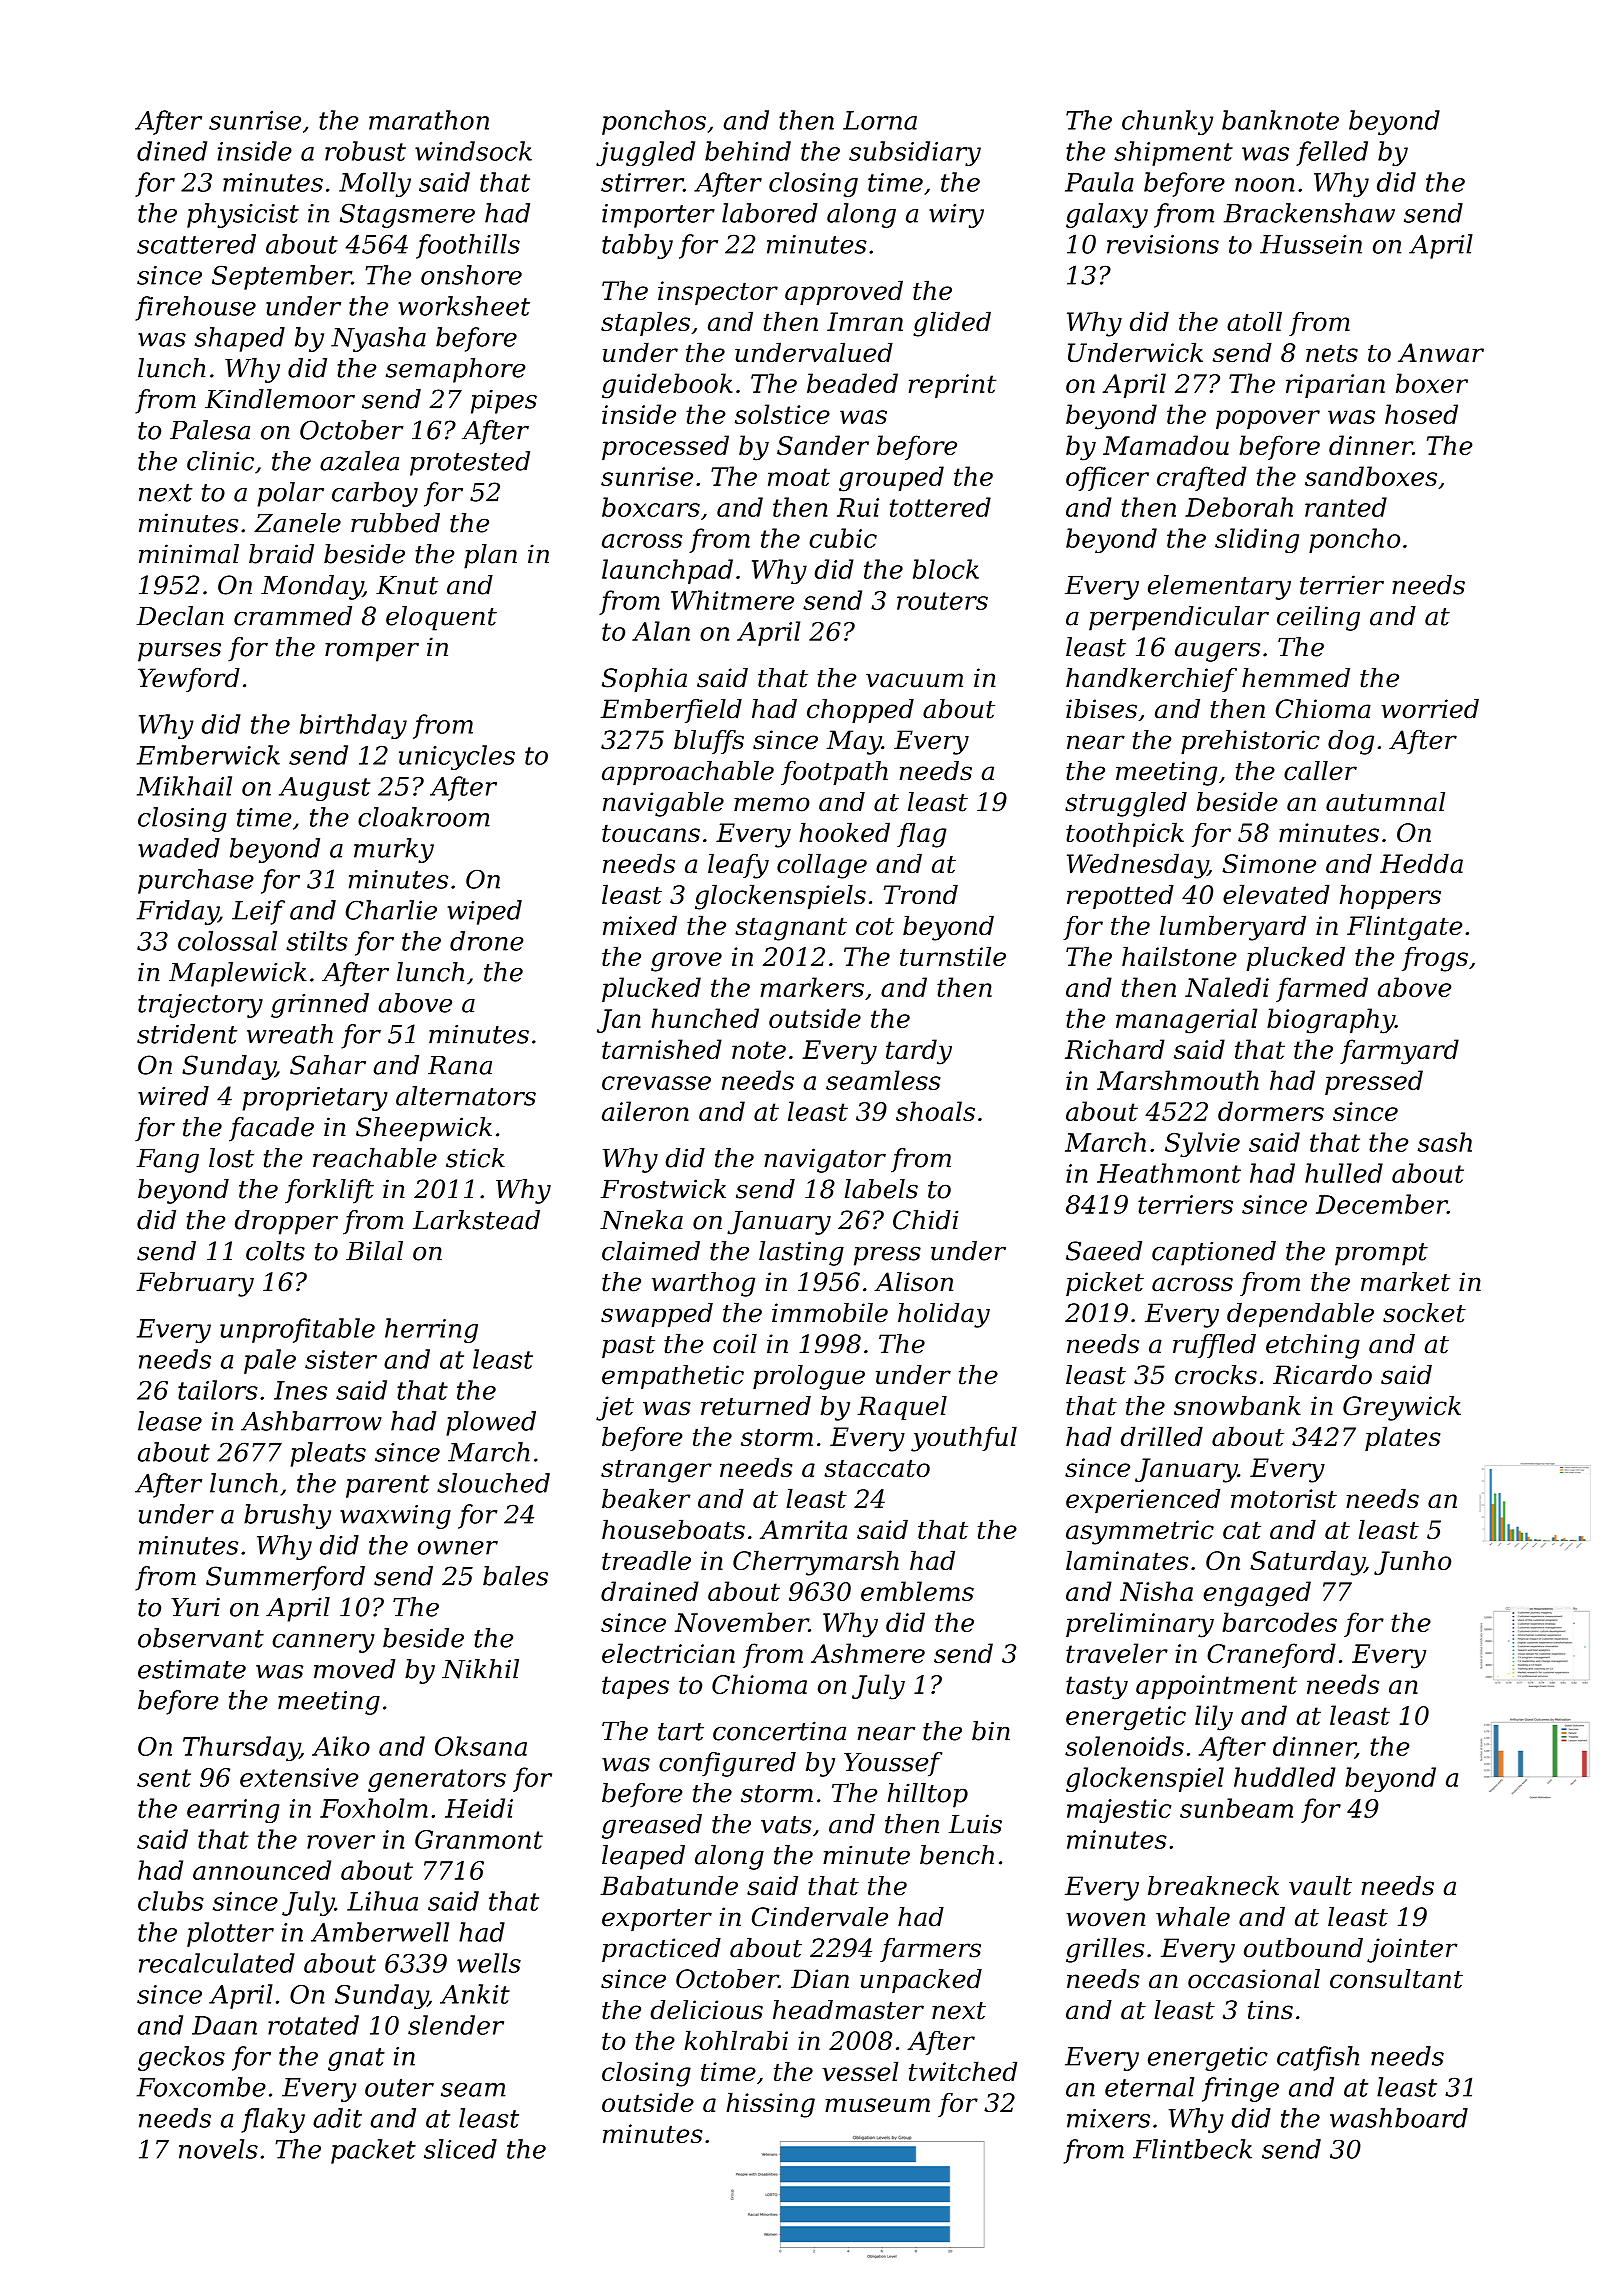  Describe the element at coordinates (1441, 352) in the screenshot. I see `Anwar` at that location.
